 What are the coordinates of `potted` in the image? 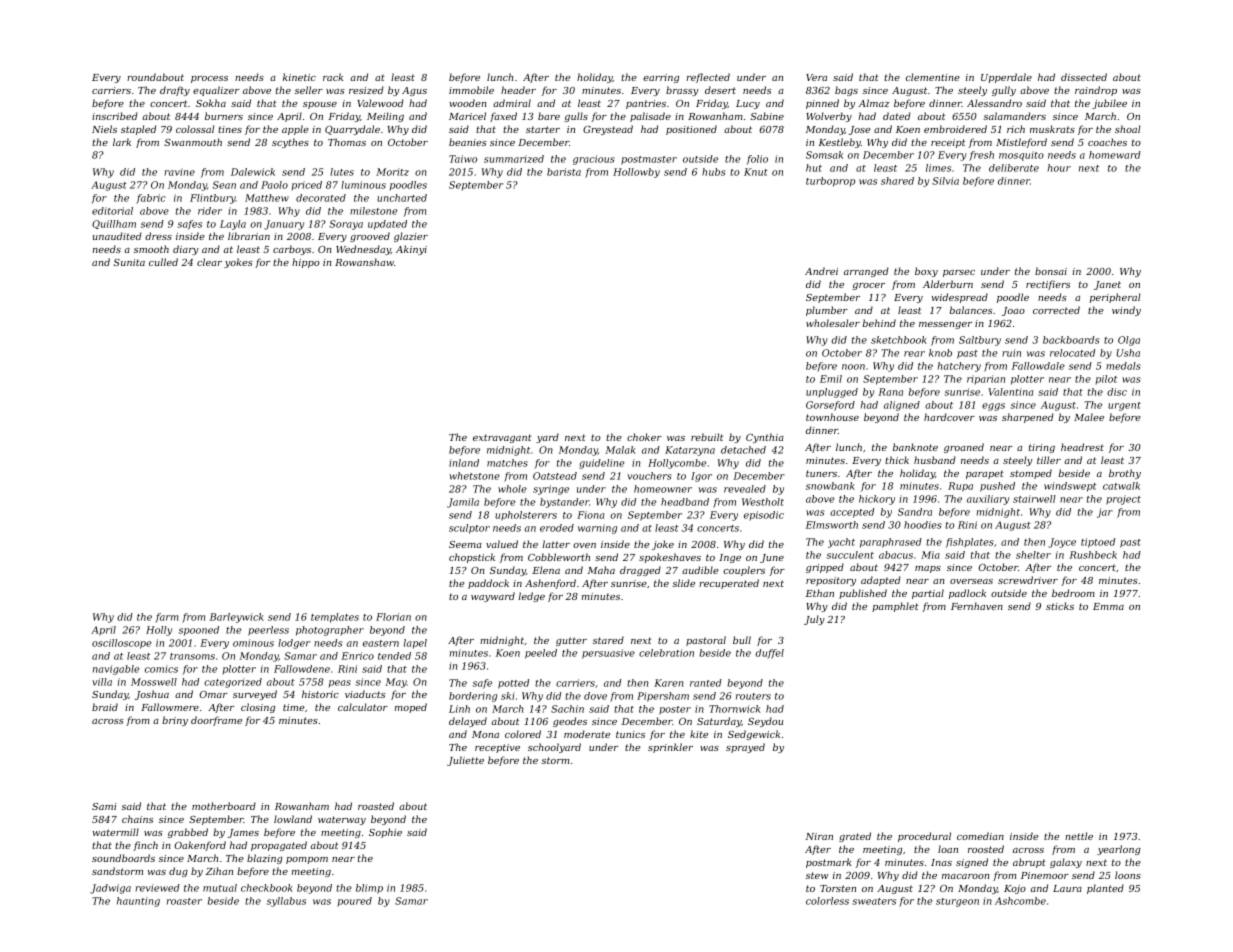 It's located at (513, 684).
